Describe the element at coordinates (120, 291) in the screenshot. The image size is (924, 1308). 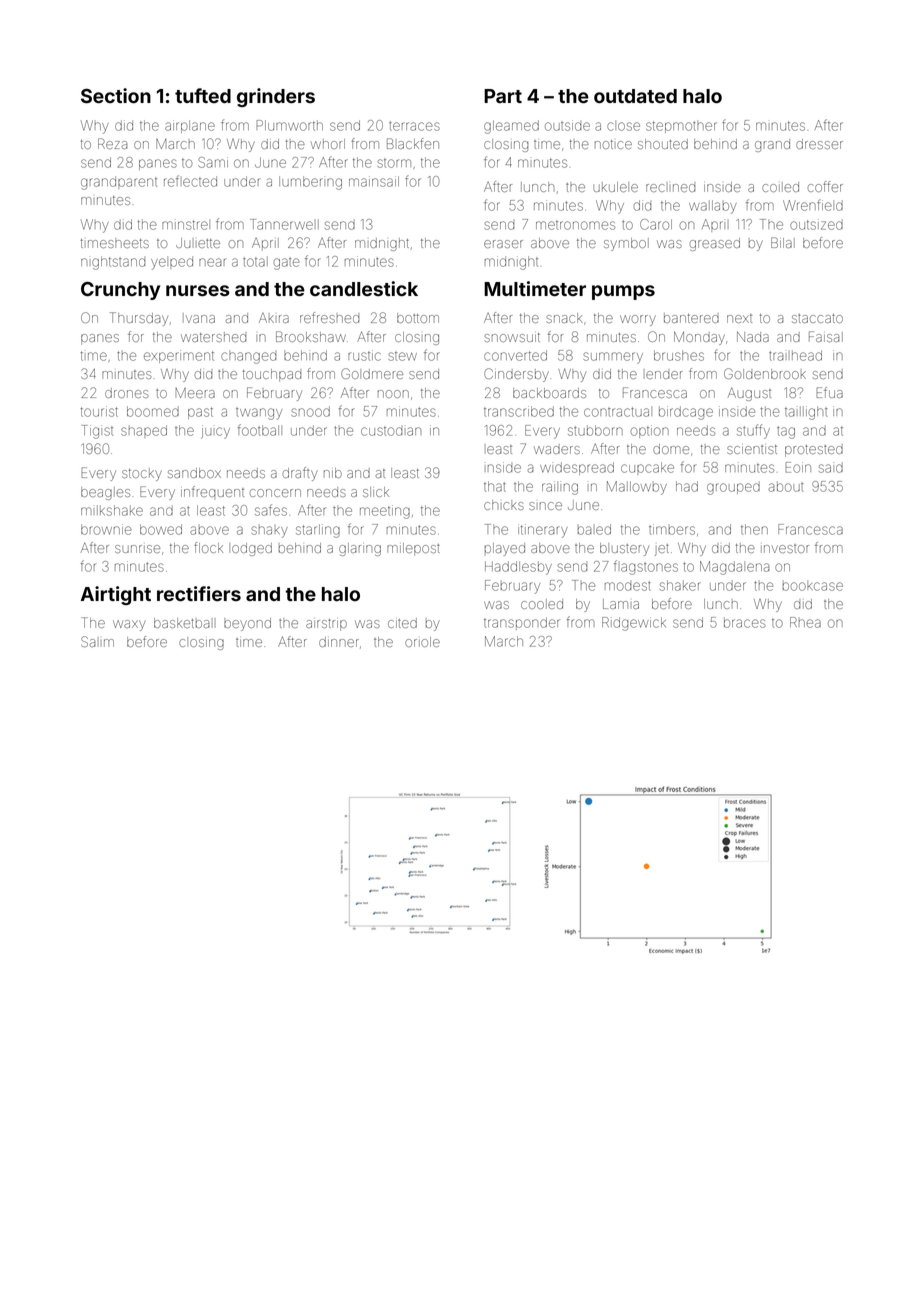
I see `Crunchy` at that location.
